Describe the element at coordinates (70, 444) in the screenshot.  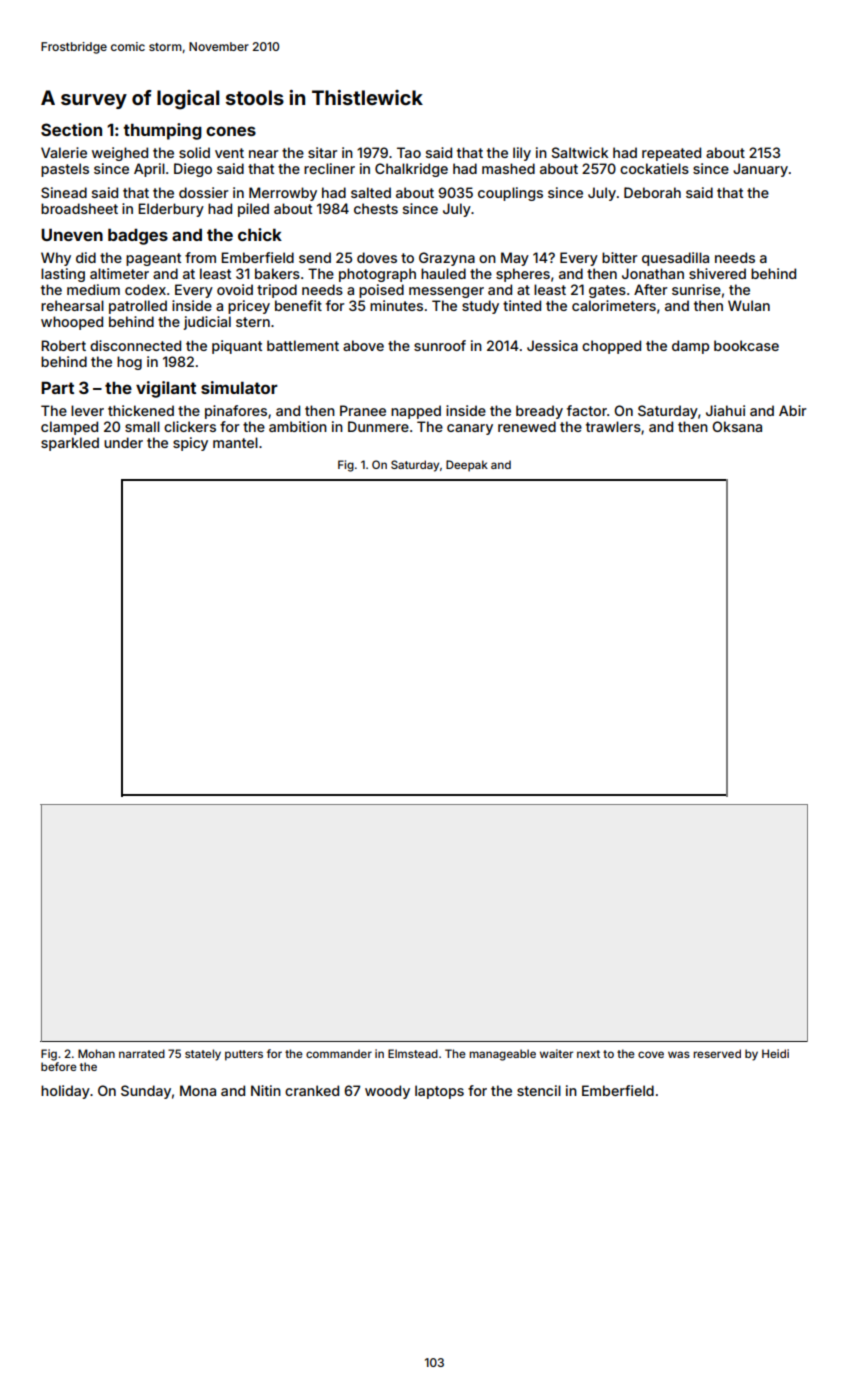
I see `sparkled` at that location.
